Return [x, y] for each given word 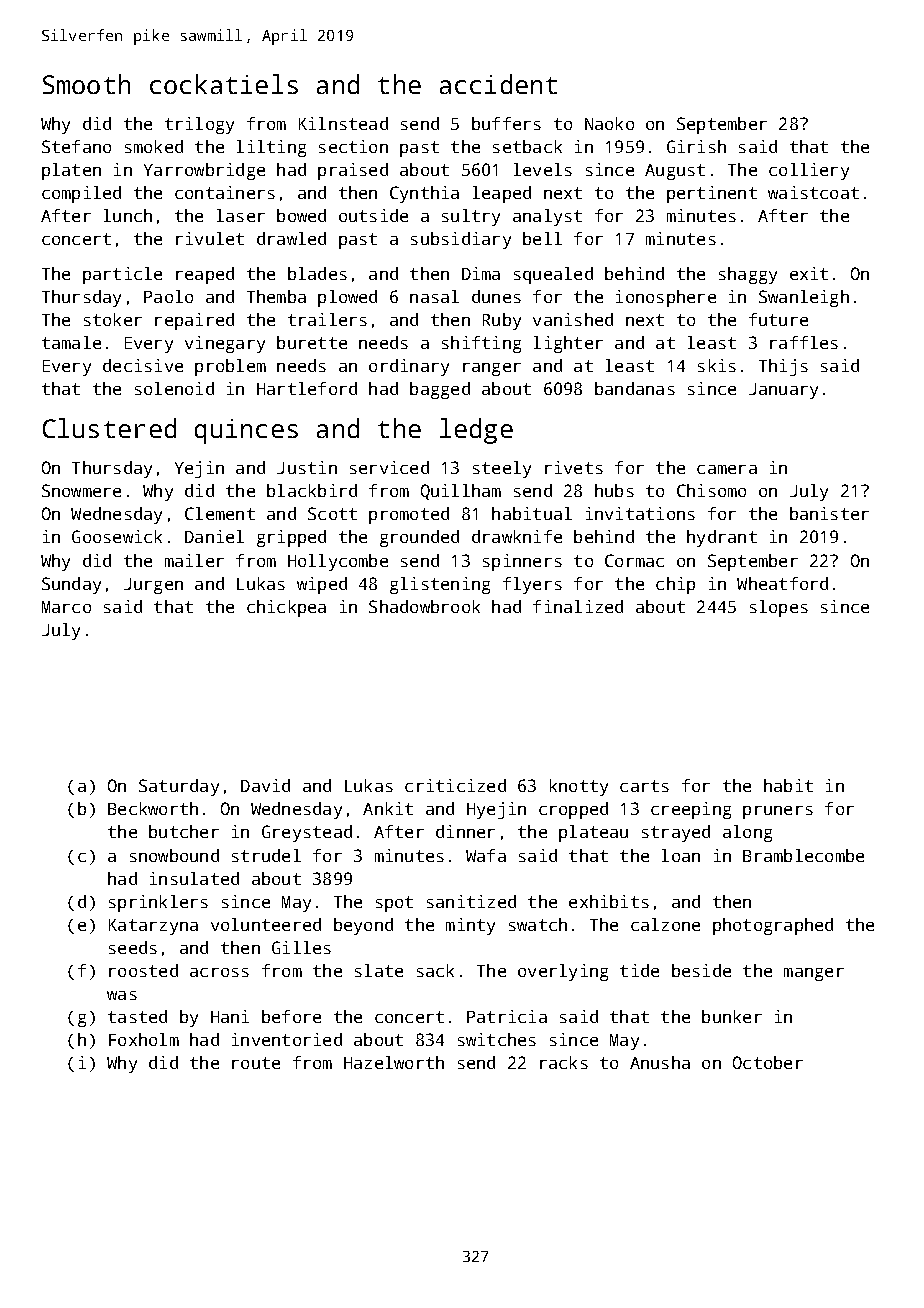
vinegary [225, 344]
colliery [809, 171]
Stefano [76, 146]
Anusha [660, 1062]
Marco [66, 607]
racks [564, 1062]
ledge [476, 431]
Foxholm [144, 1039]
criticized [455, 785]
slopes [779, 608]
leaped [502, 194]
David [265, 785]
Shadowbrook [424, 606]
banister [829, 513]
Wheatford [782, 583]
